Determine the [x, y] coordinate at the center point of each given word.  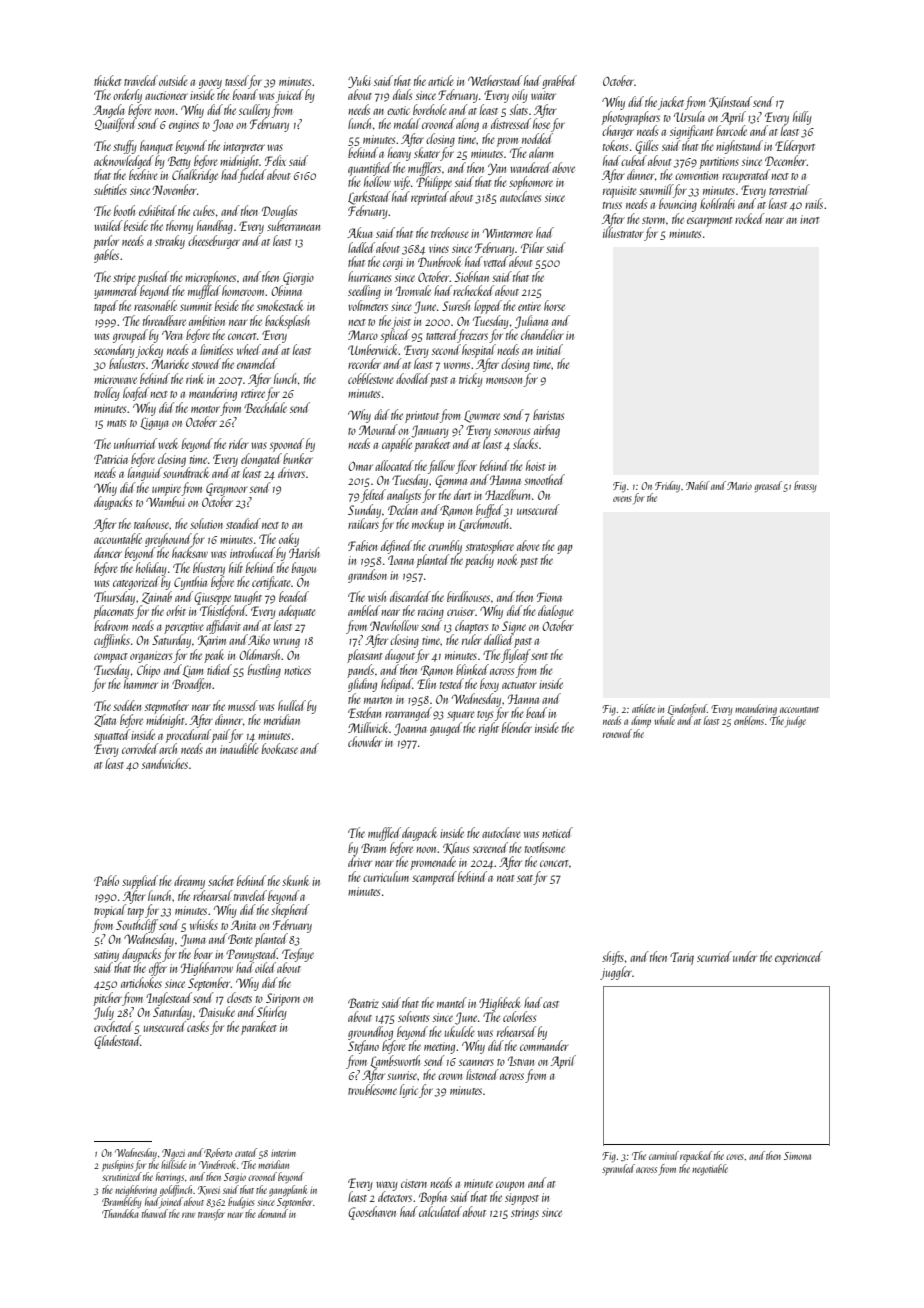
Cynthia [190, 583]
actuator [519, 685]
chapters [471, 627]
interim [283, 1153]
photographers [631, 118]
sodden [127, 705]
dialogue [556, 612]
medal [407, 123]
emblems [749, 720]
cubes [204, 210]
